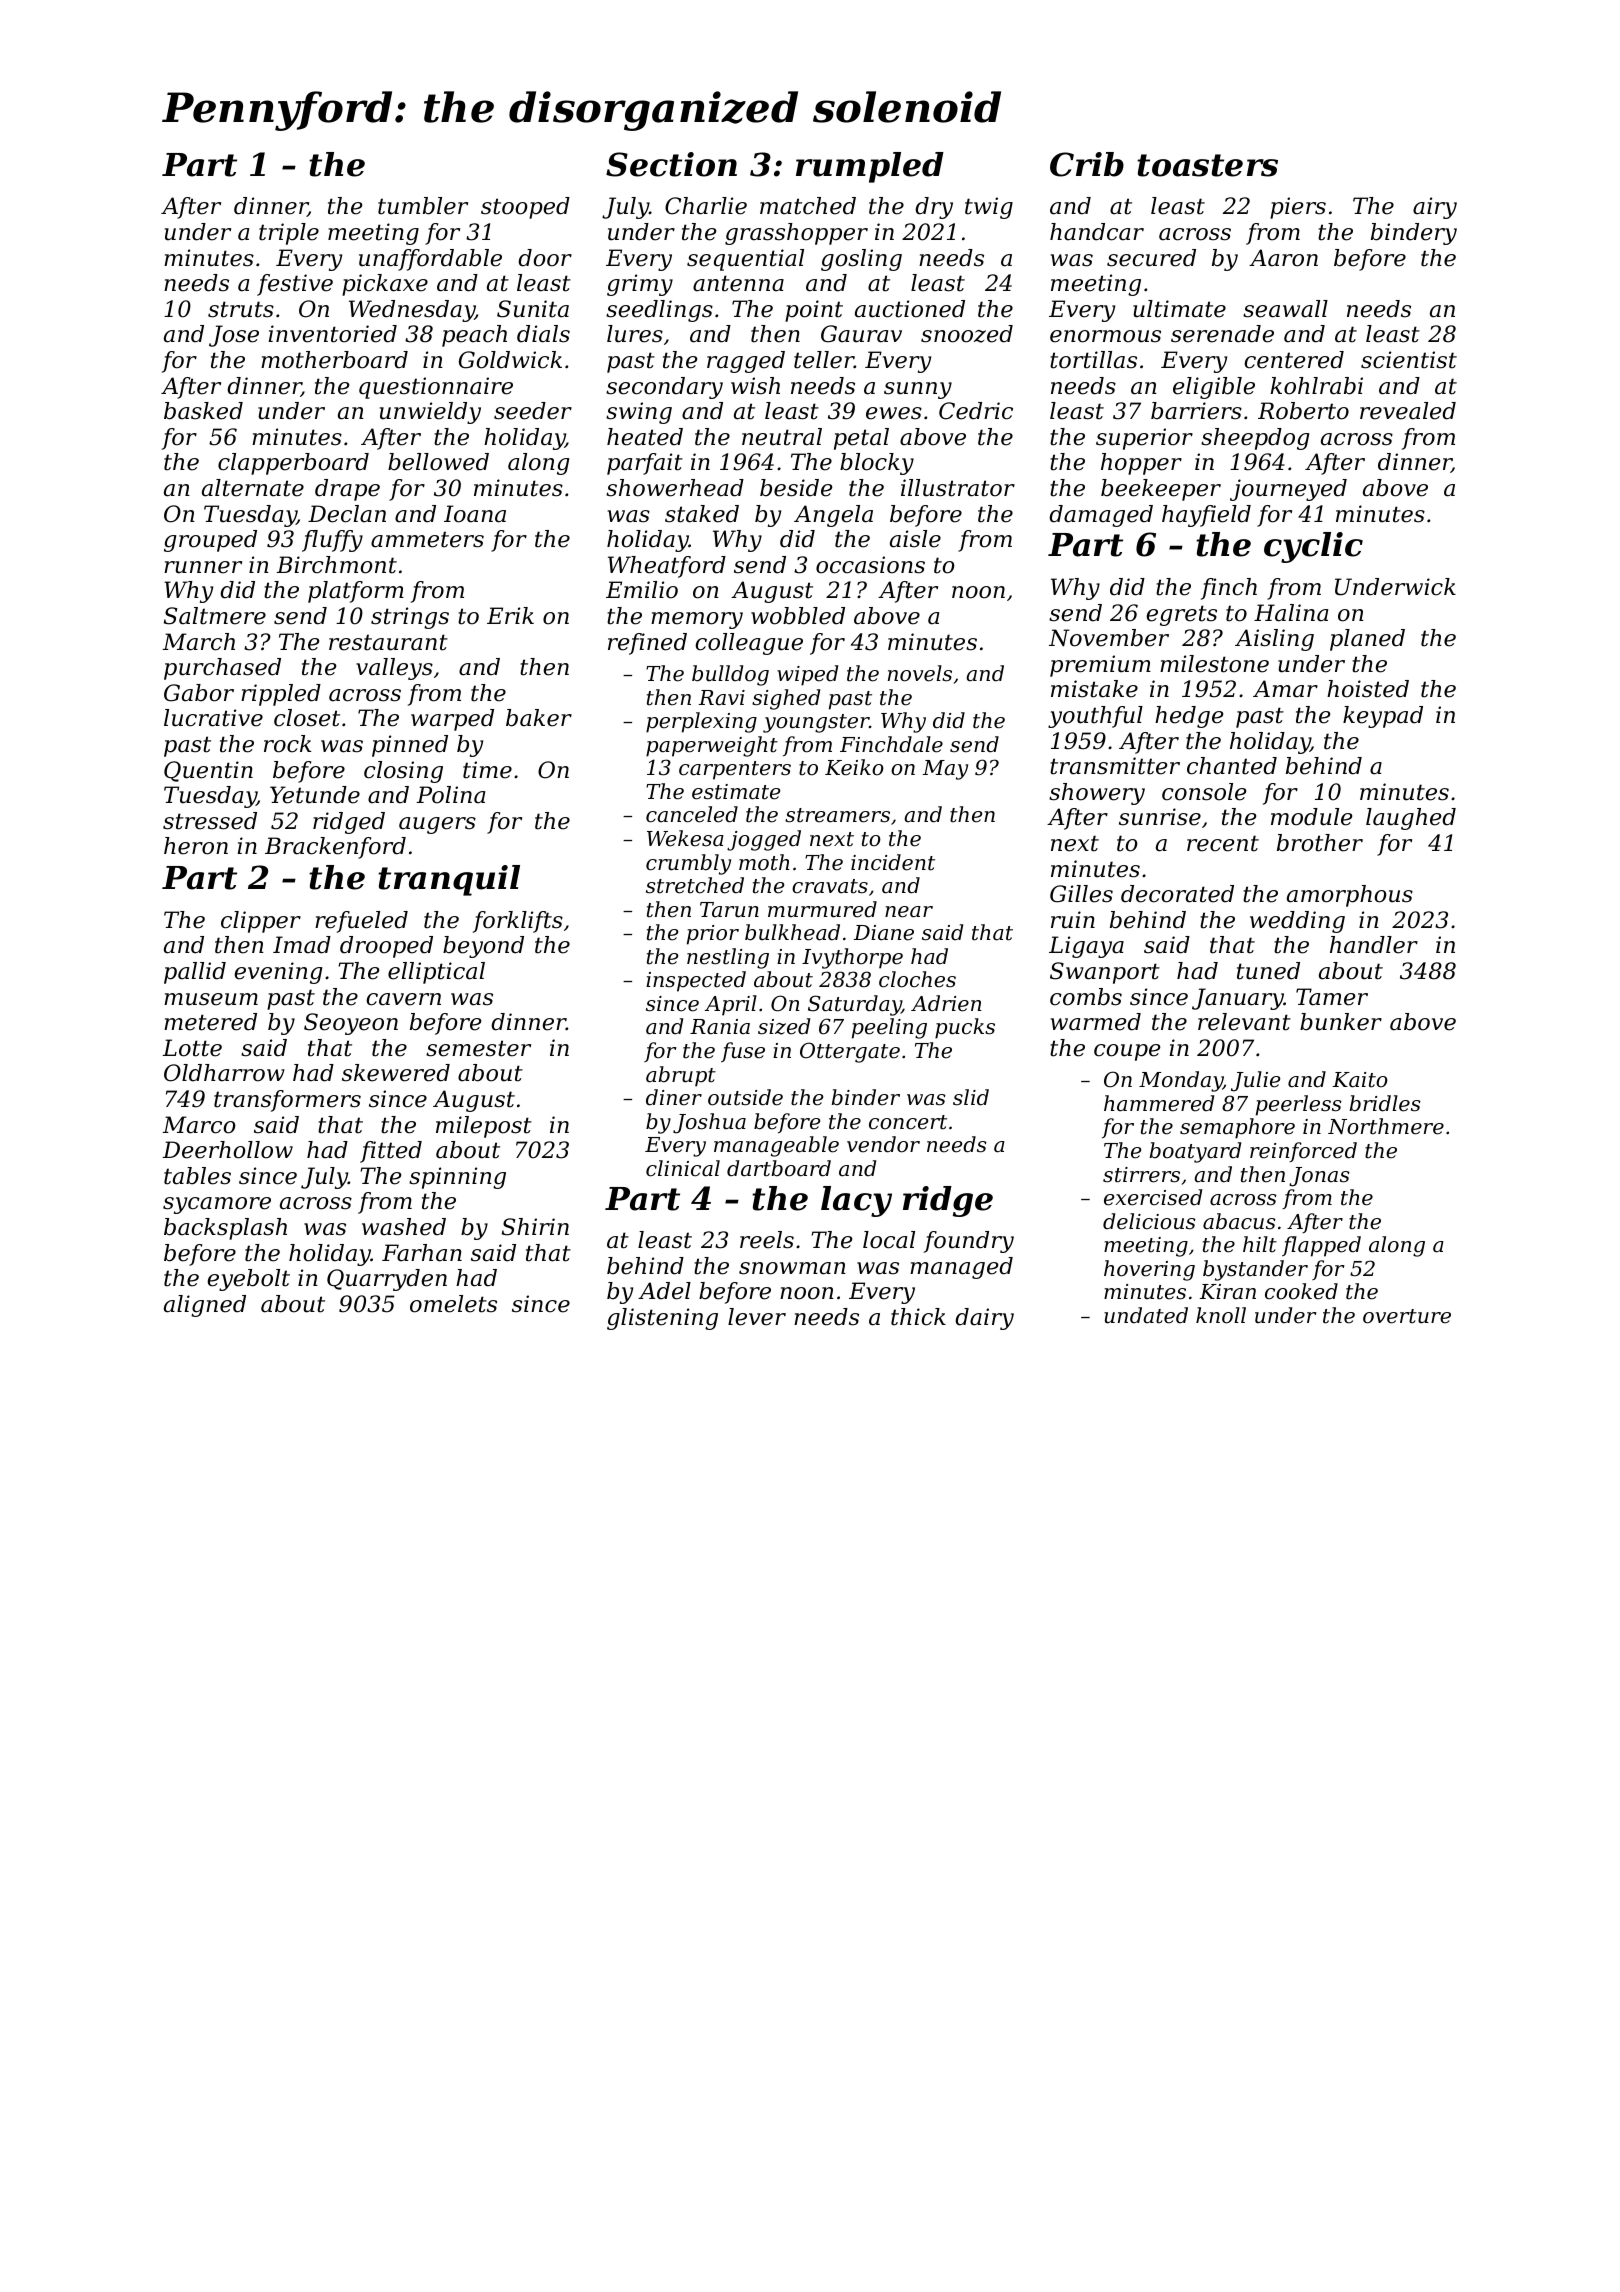 This screenshot has height=2292, width=1620. What do you see at coordinates (870, 565) in the screenshot?
I see `occasions` at bounding box center [870, 565].
